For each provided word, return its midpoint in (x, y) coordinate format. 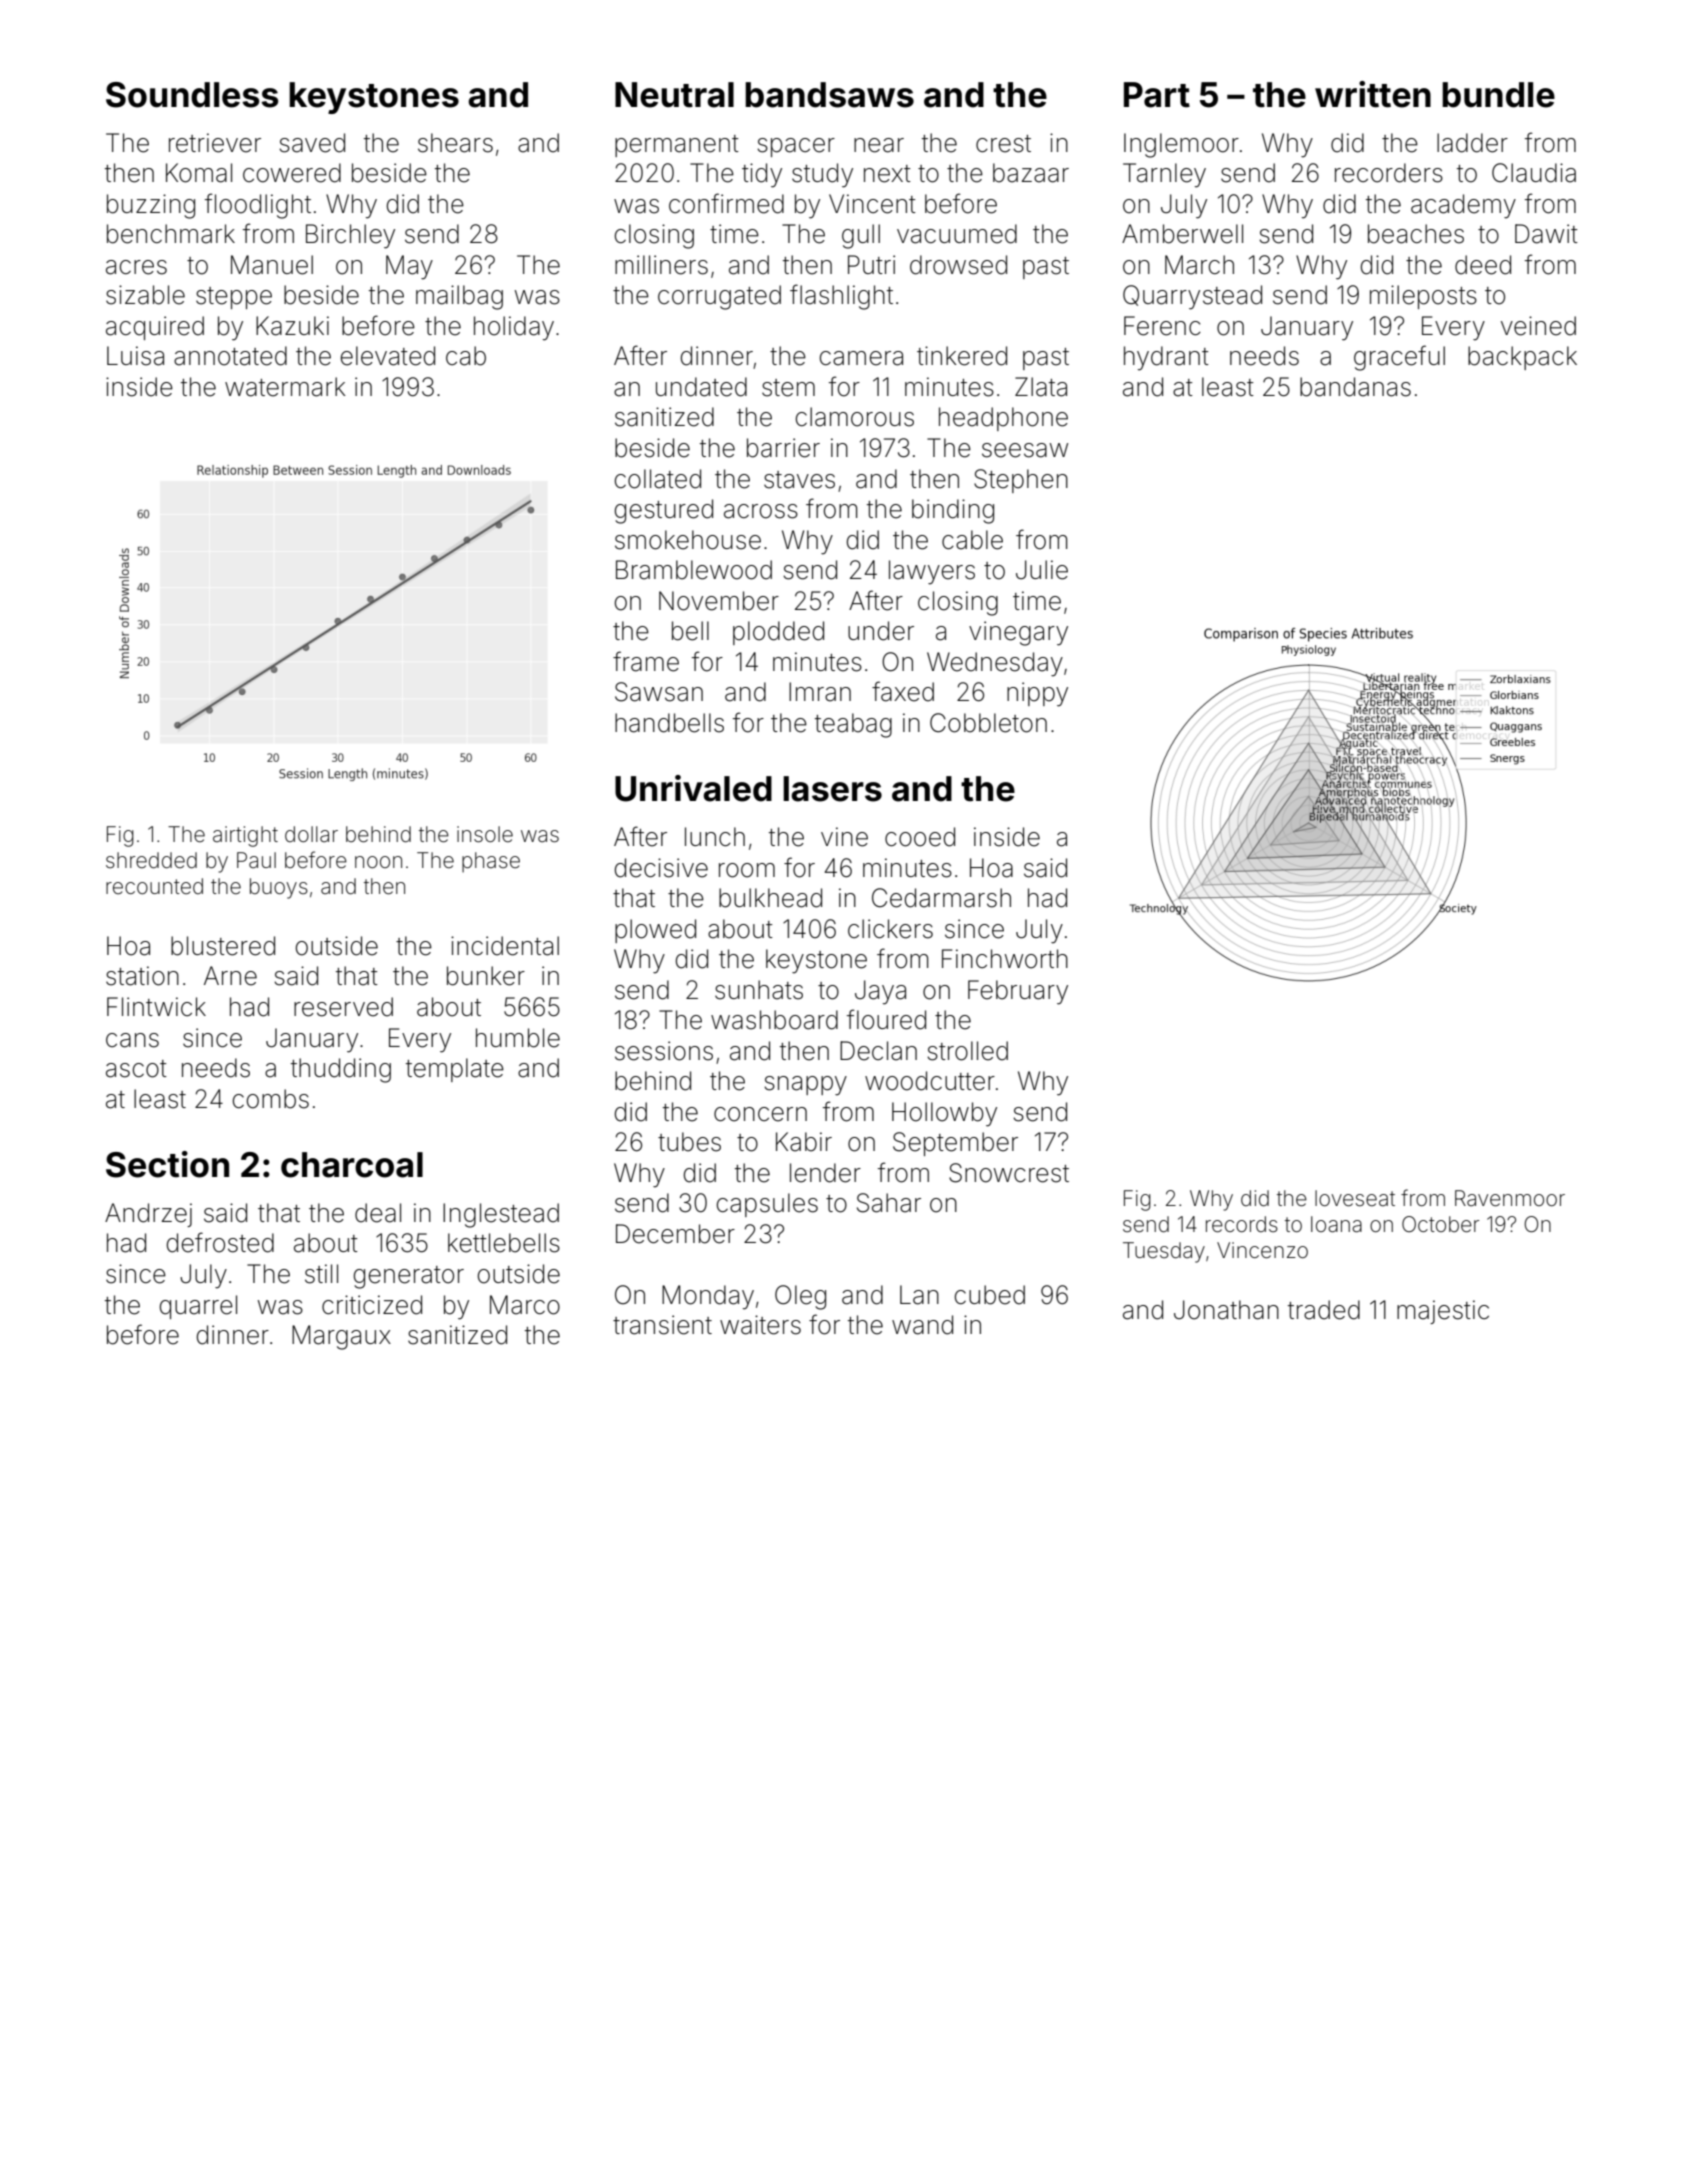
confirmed (726, 203)
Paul (256, 860)
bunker (486, 976)
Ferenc (1162, 326)
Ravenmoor (1510, 1198)
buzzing (151, 206)
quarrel (198, 1307)
